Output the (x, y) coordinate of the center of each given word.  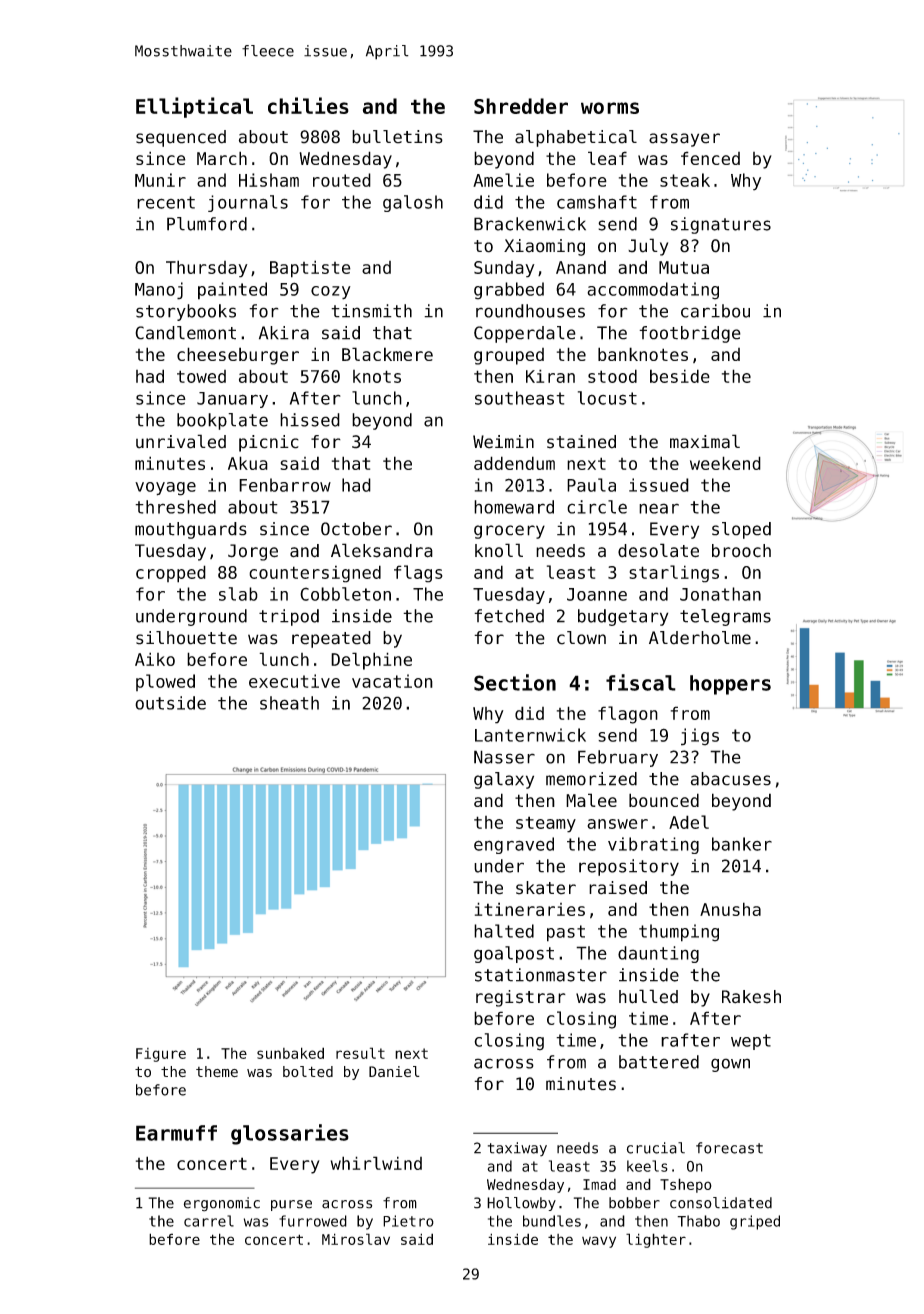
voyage (165, 489)
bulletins (397, 137)
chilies (308, 105)
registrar (521, 998)
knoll (499, 550)
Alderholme (700, 638)
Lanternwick (530, 735)
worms (610, 108)
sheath (289, 703)
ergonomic (222, 1204)
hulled (648, 996)
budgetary (623, 617)
